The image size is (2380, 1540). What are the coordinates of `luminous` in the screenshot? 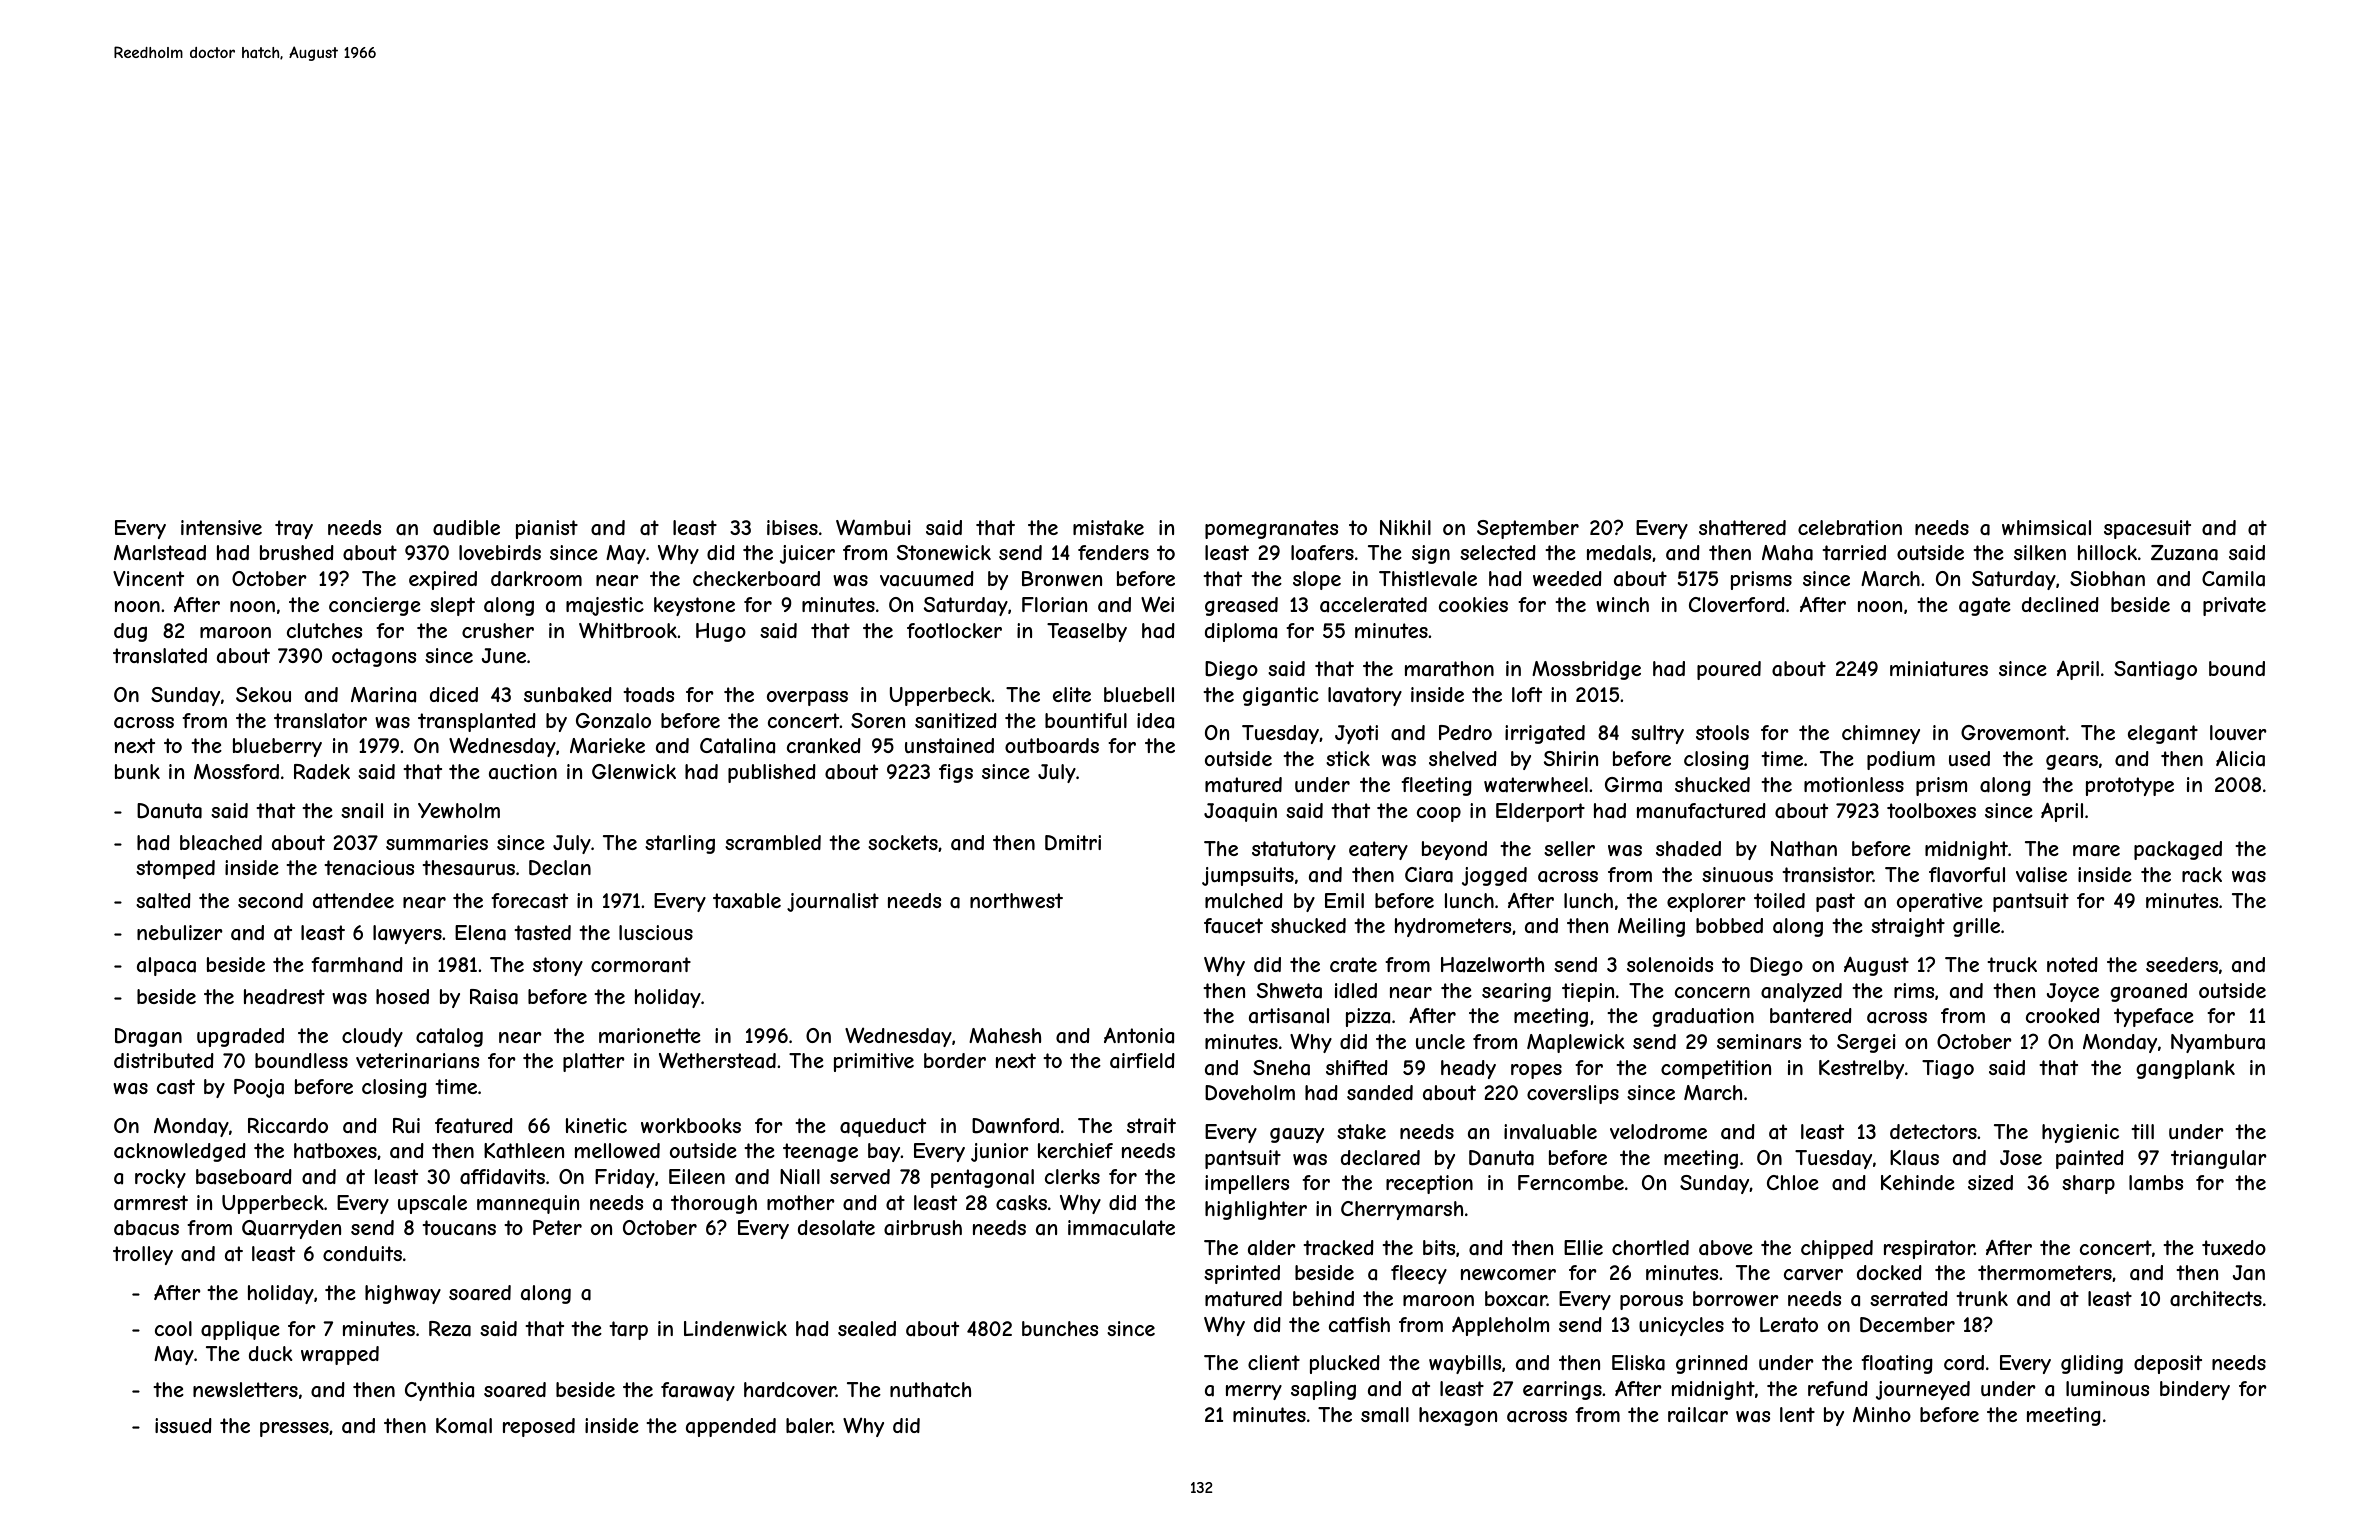 It's located at (2107, 1388).
